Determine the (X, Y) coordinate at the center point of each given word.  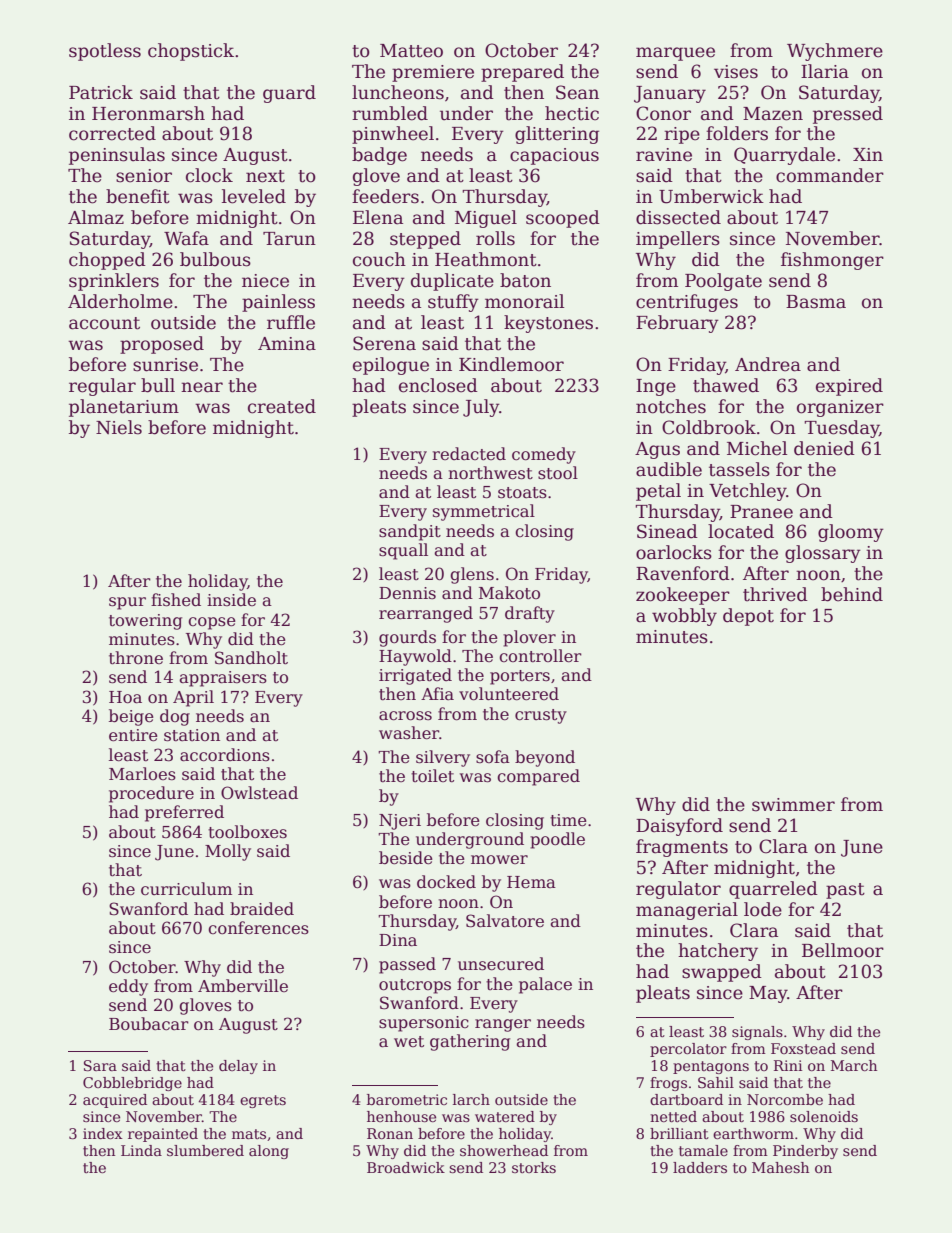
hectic (572, 113)
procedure (151, 794)
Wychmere (835, 52)
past (845, 891)
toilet (432, 776)
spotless (105, 52)
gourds (407, 638)
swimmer (793, 805)
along (269, 1152)
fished (176, 600)
